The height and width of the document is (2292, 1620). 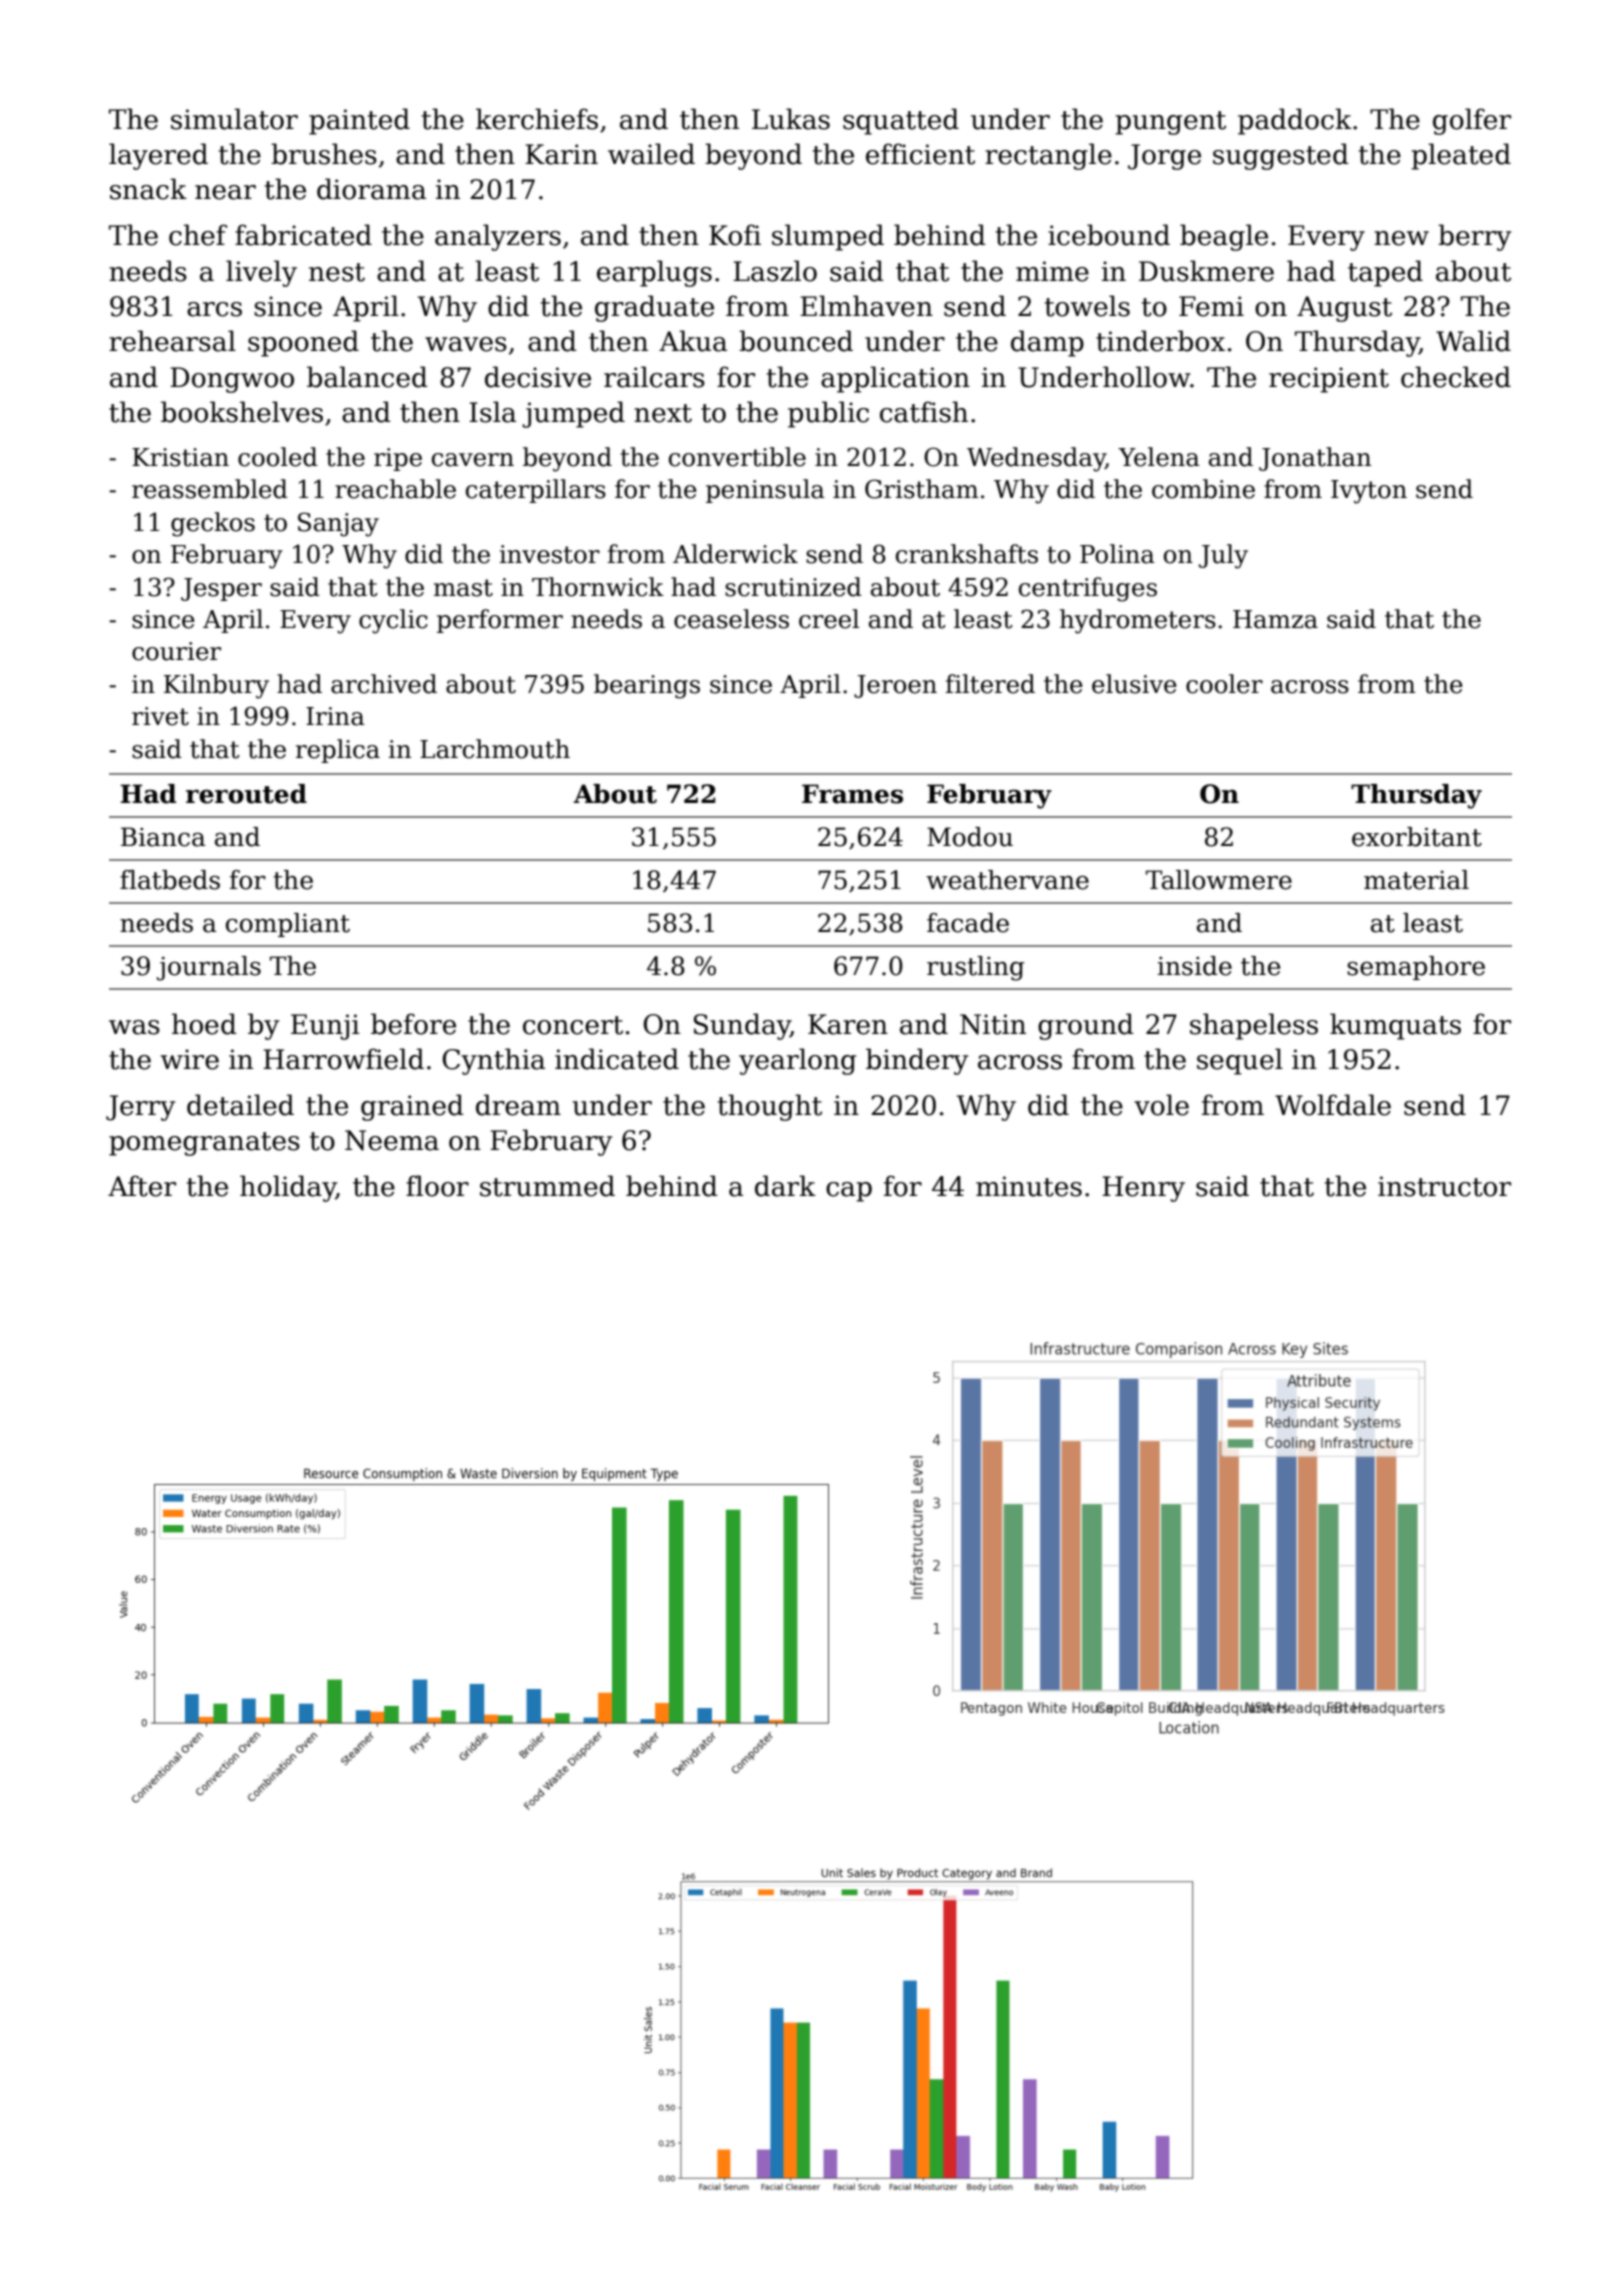 What do you see at coordinates (1385, 273) in the document?
I see `taped` at bounding box center [1385, 273].
